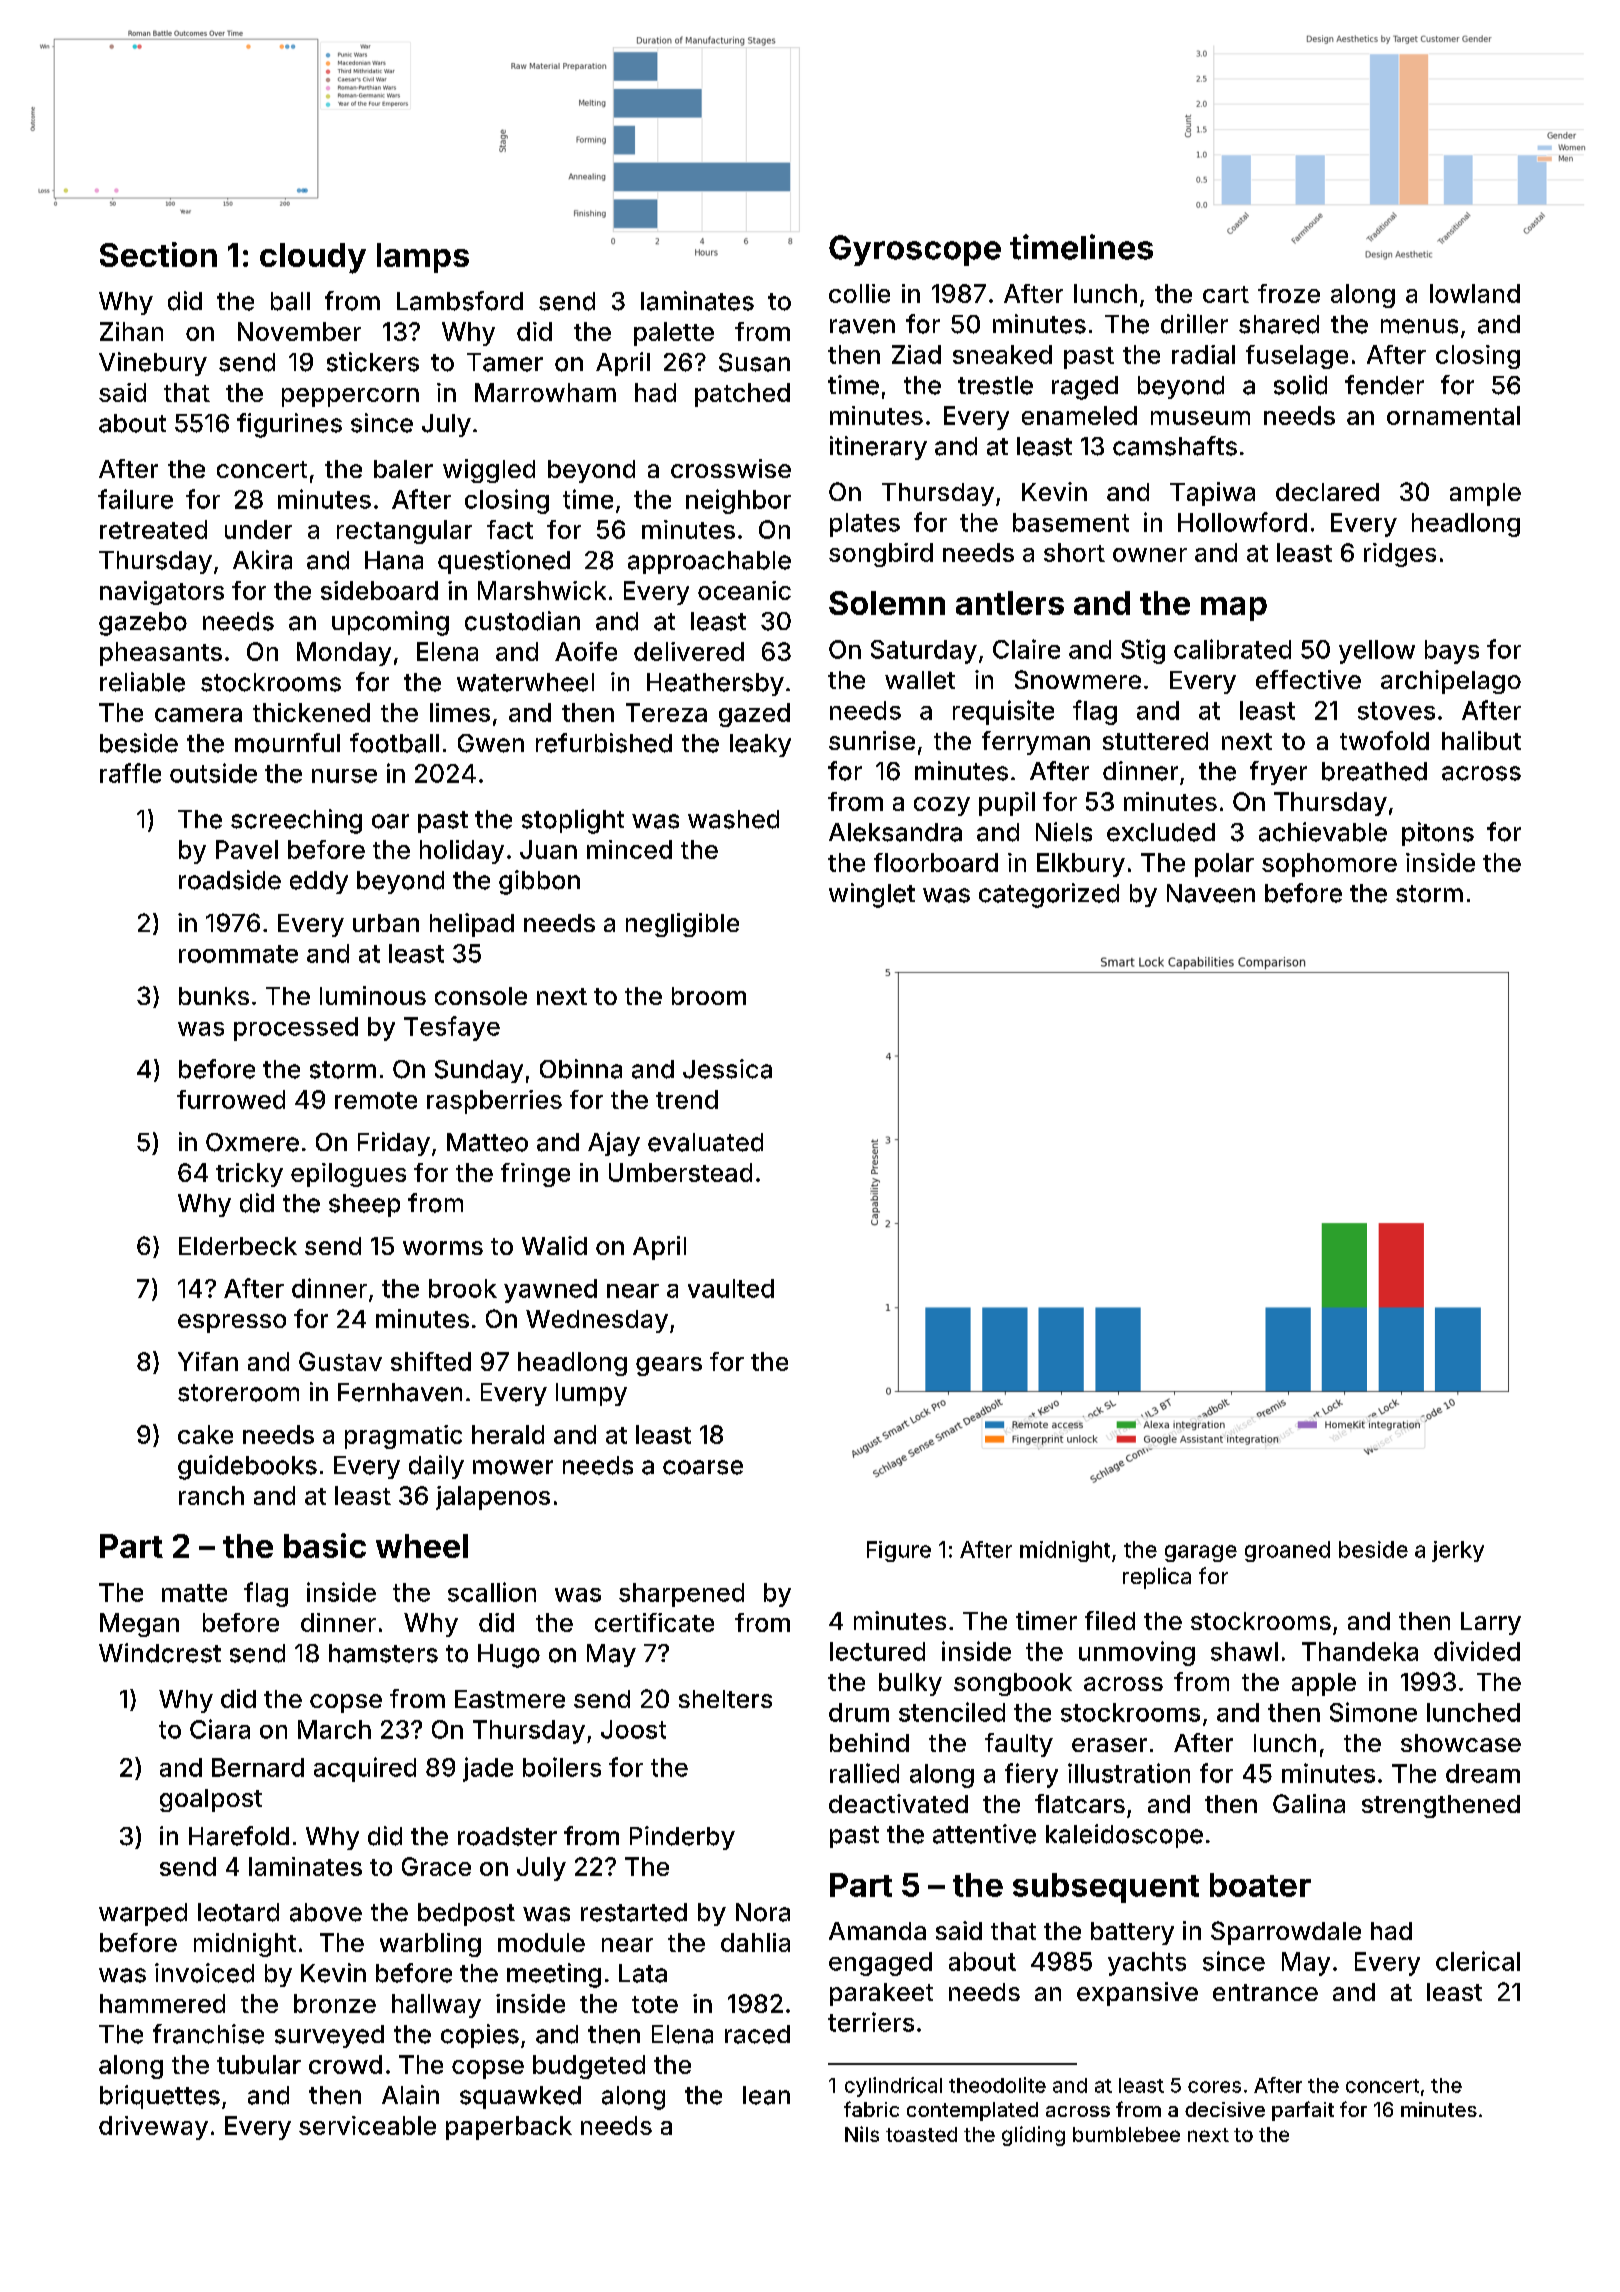 This page has width=1620, height=2292. I want to click on Ziad, so click(916, 354).
